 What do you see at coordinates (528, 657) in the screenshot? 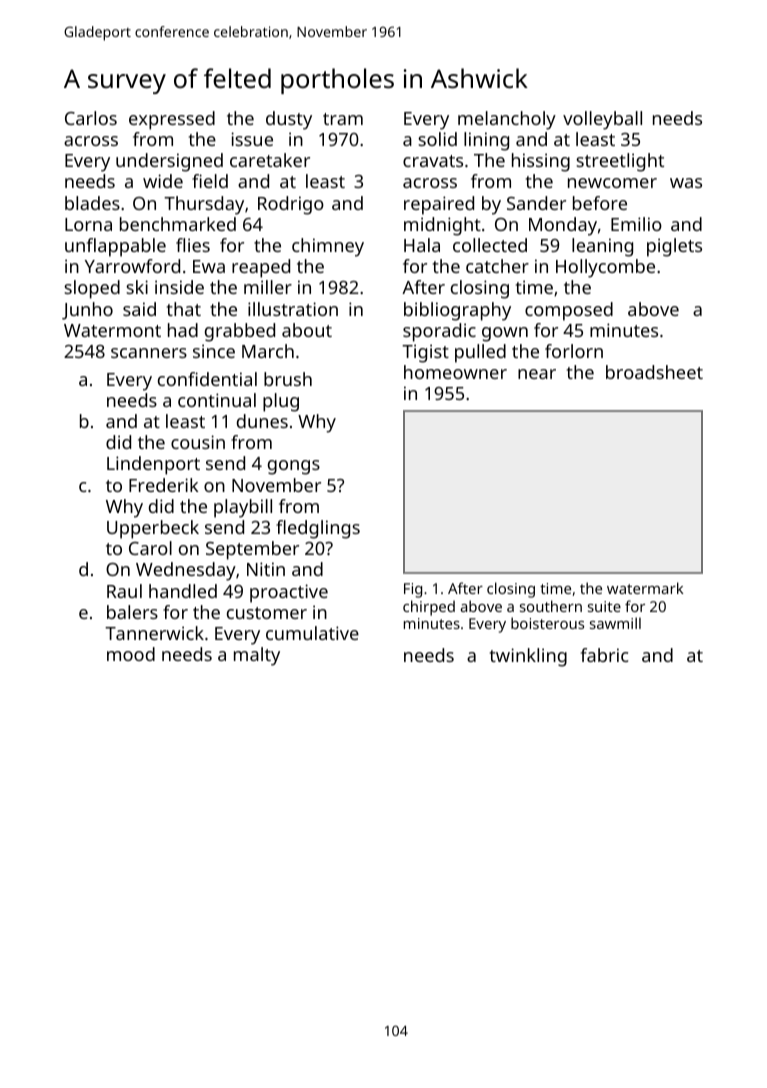
I see `twinkling` at bounding box center [528, 657].
